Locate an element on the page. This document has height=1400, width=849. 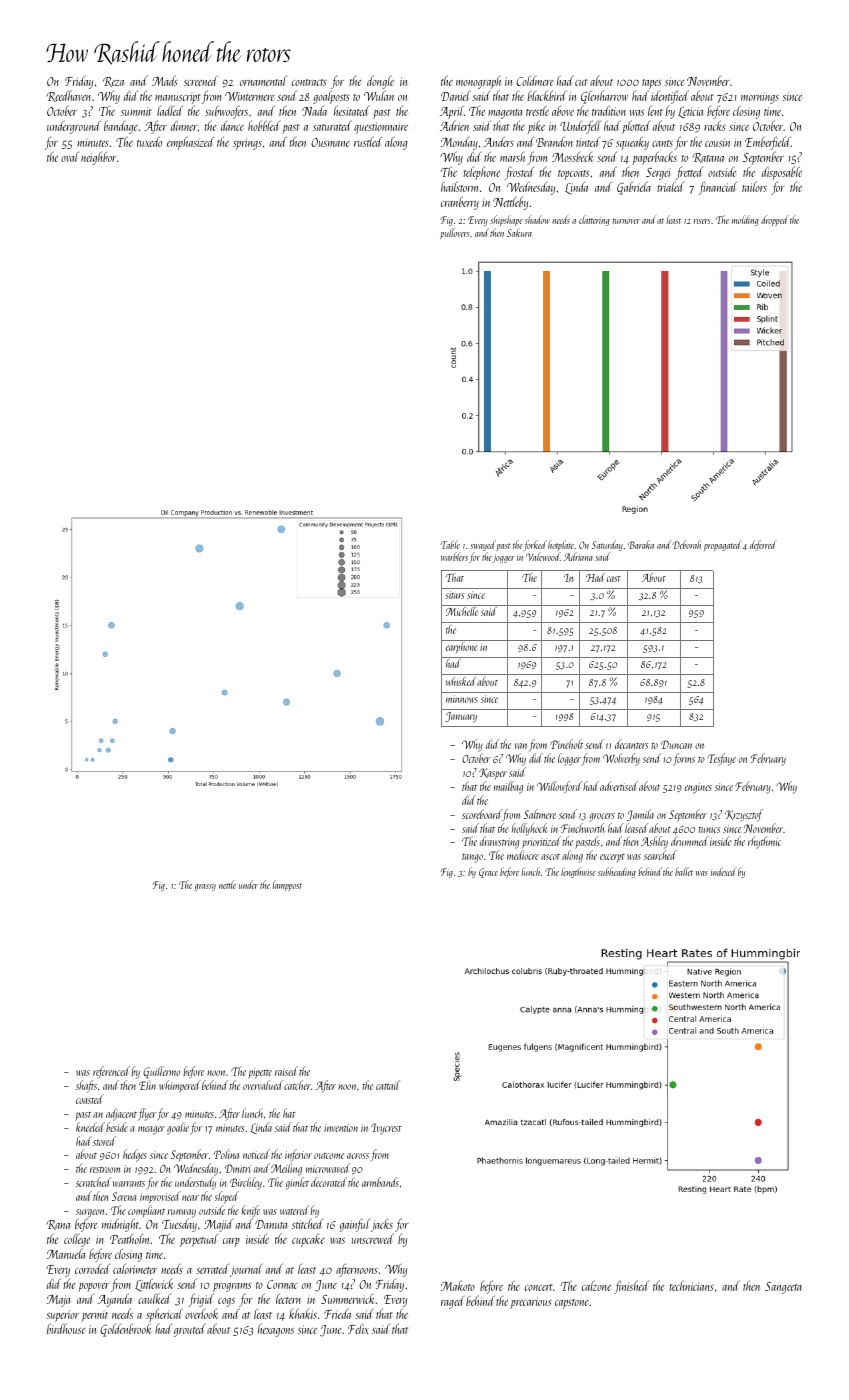
rustled is located at coordinates (368, 141).
